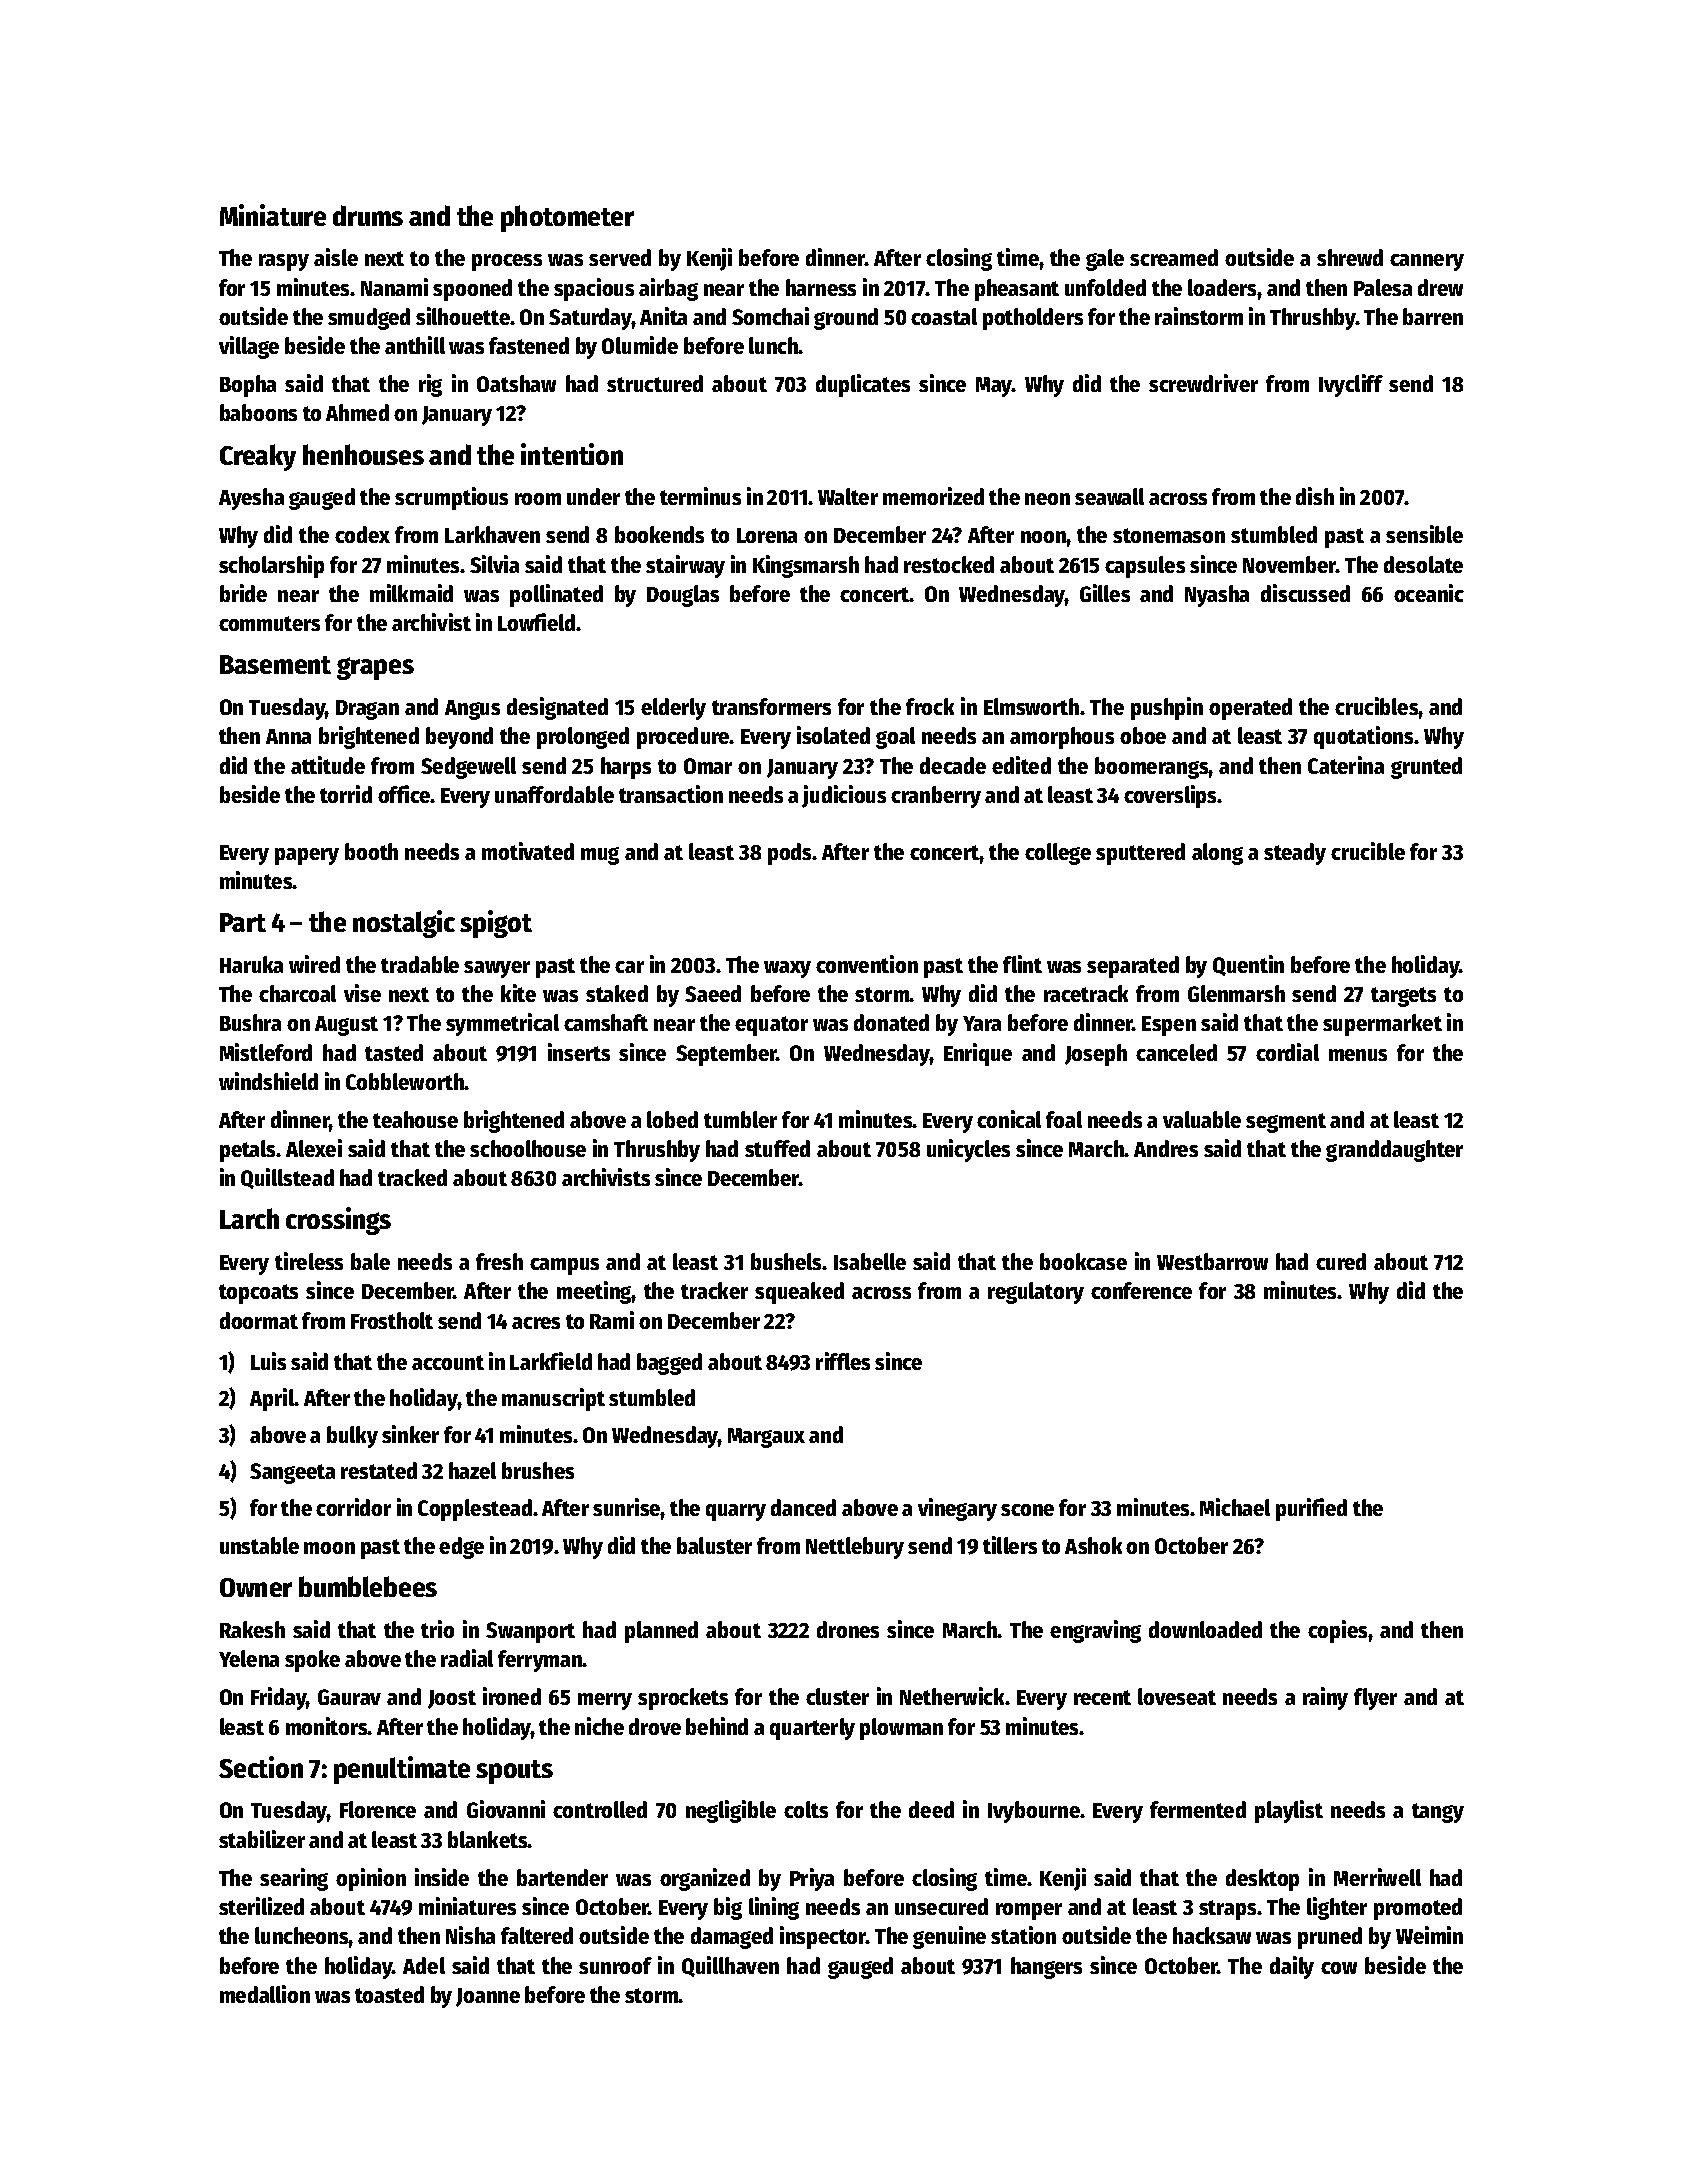 This document has height=2178, width=1683. What do you see at coordinates (258, 1294) in the document?
I see `topcoats` at bounding box center [258, 1294].
